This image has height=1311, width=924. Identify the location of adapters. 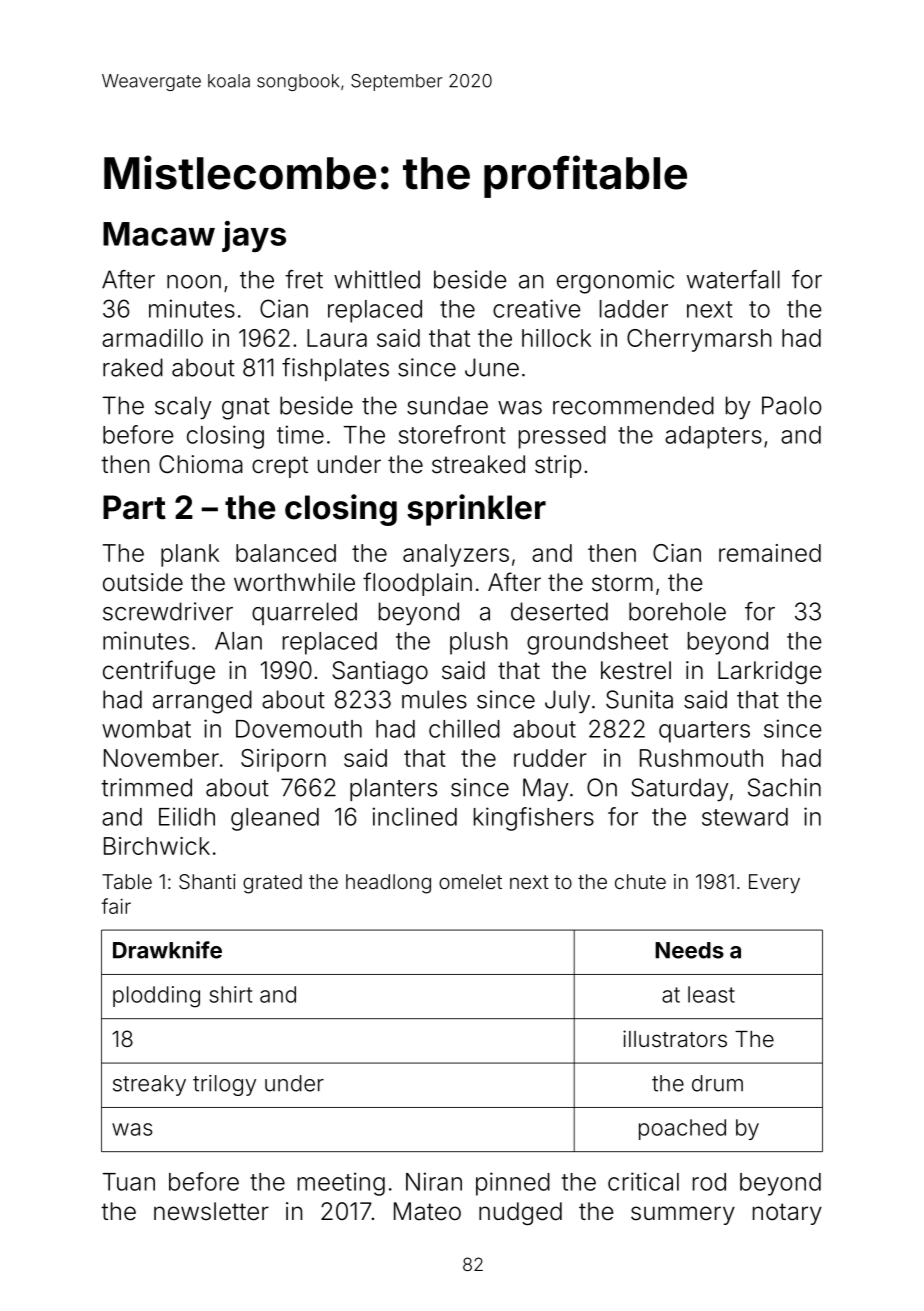
(713, 437).
